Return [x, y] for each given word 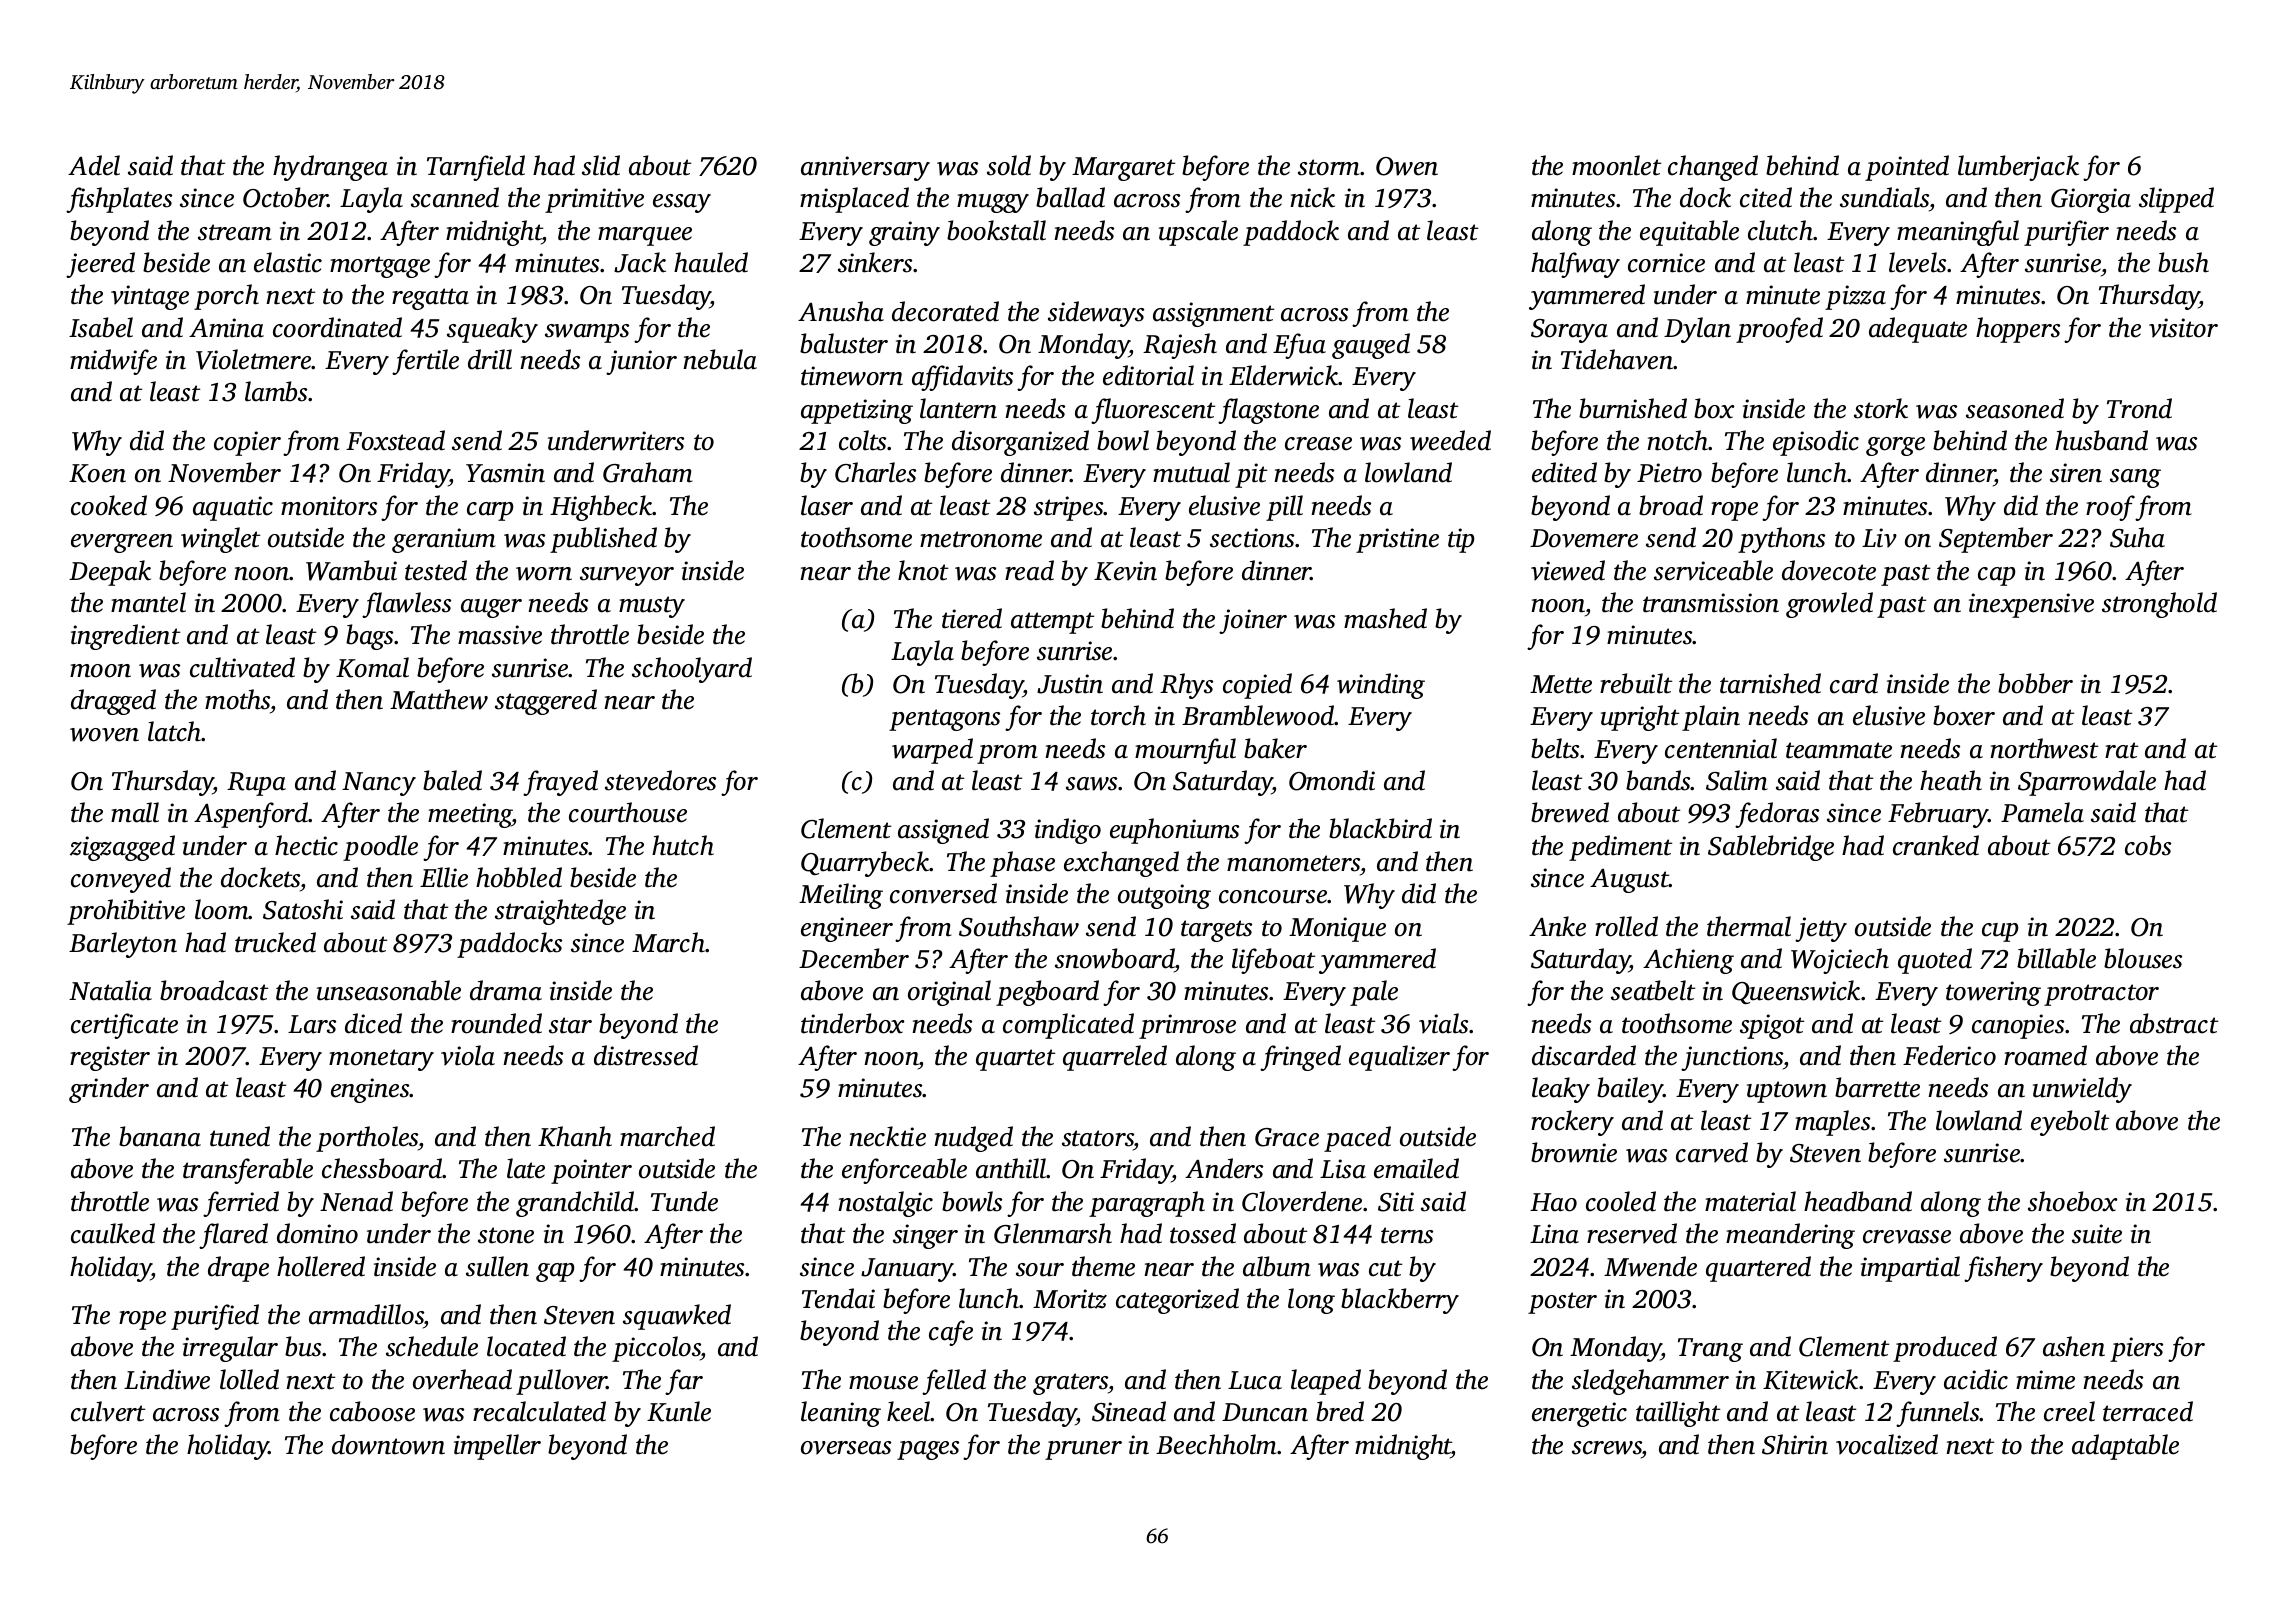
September [1996, 540]
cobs [2148, 845]
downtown [388, 1444]
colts [863, 440]
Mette [1561, 684]
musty [652, 607]
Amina [226, 328]
